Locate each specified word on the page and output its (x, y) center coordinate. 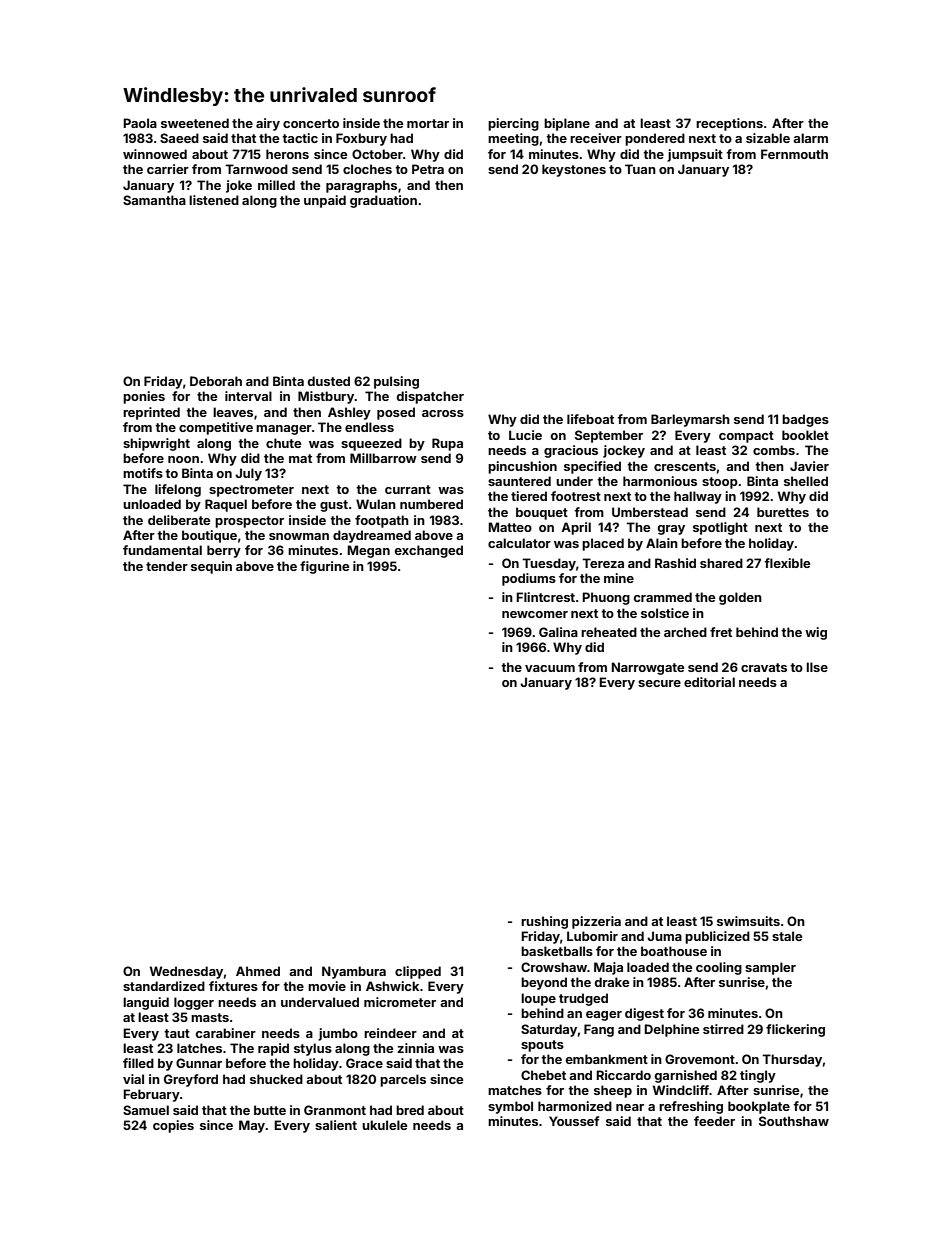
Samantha (154, 200)
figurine (324, 567)
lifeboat (590, 419)
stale (787, 936)
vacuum (550, 668)
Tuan (640, 169)
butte (270, 1110)
